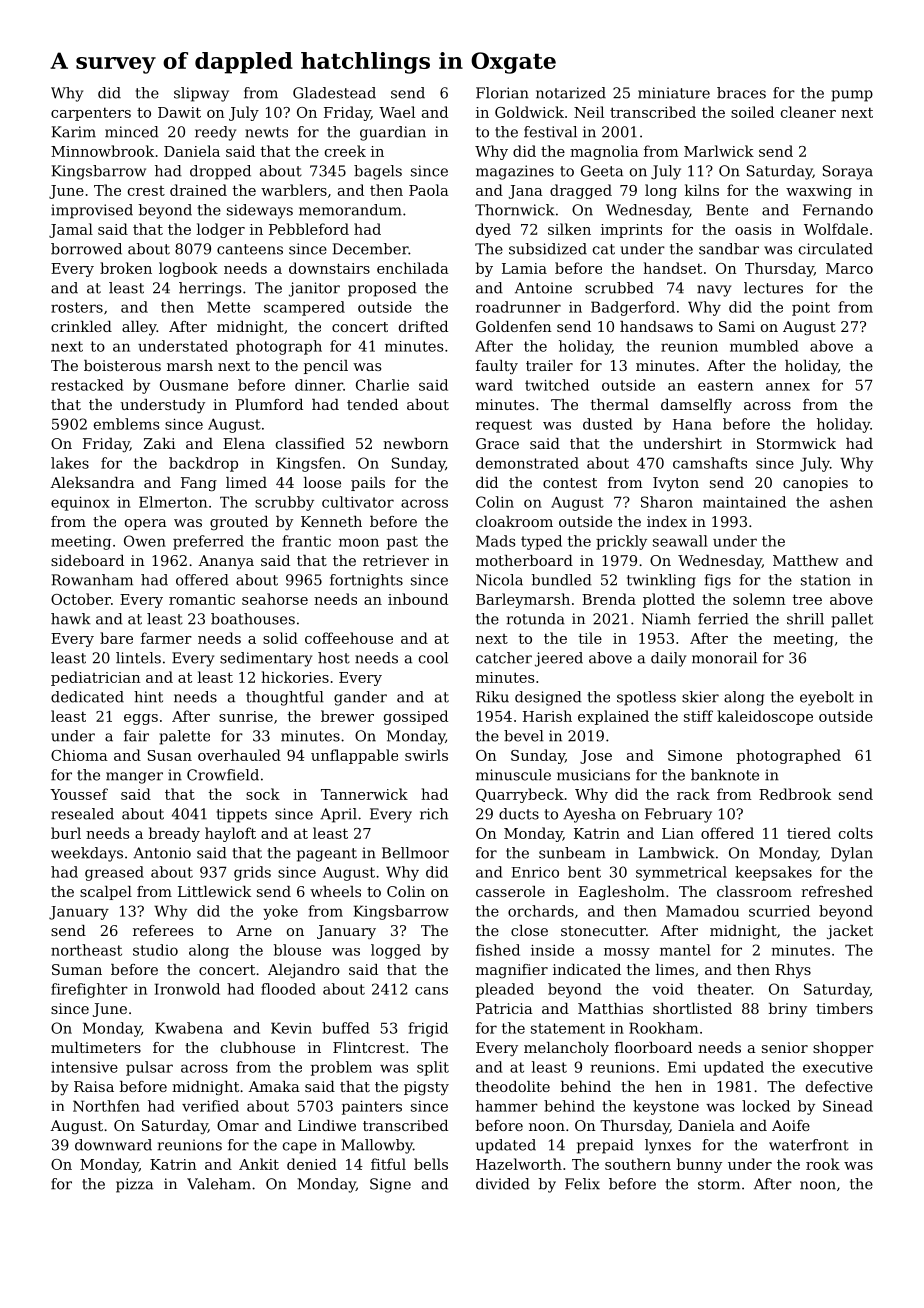  I want to click on Northfen, so click(106, 1106).
